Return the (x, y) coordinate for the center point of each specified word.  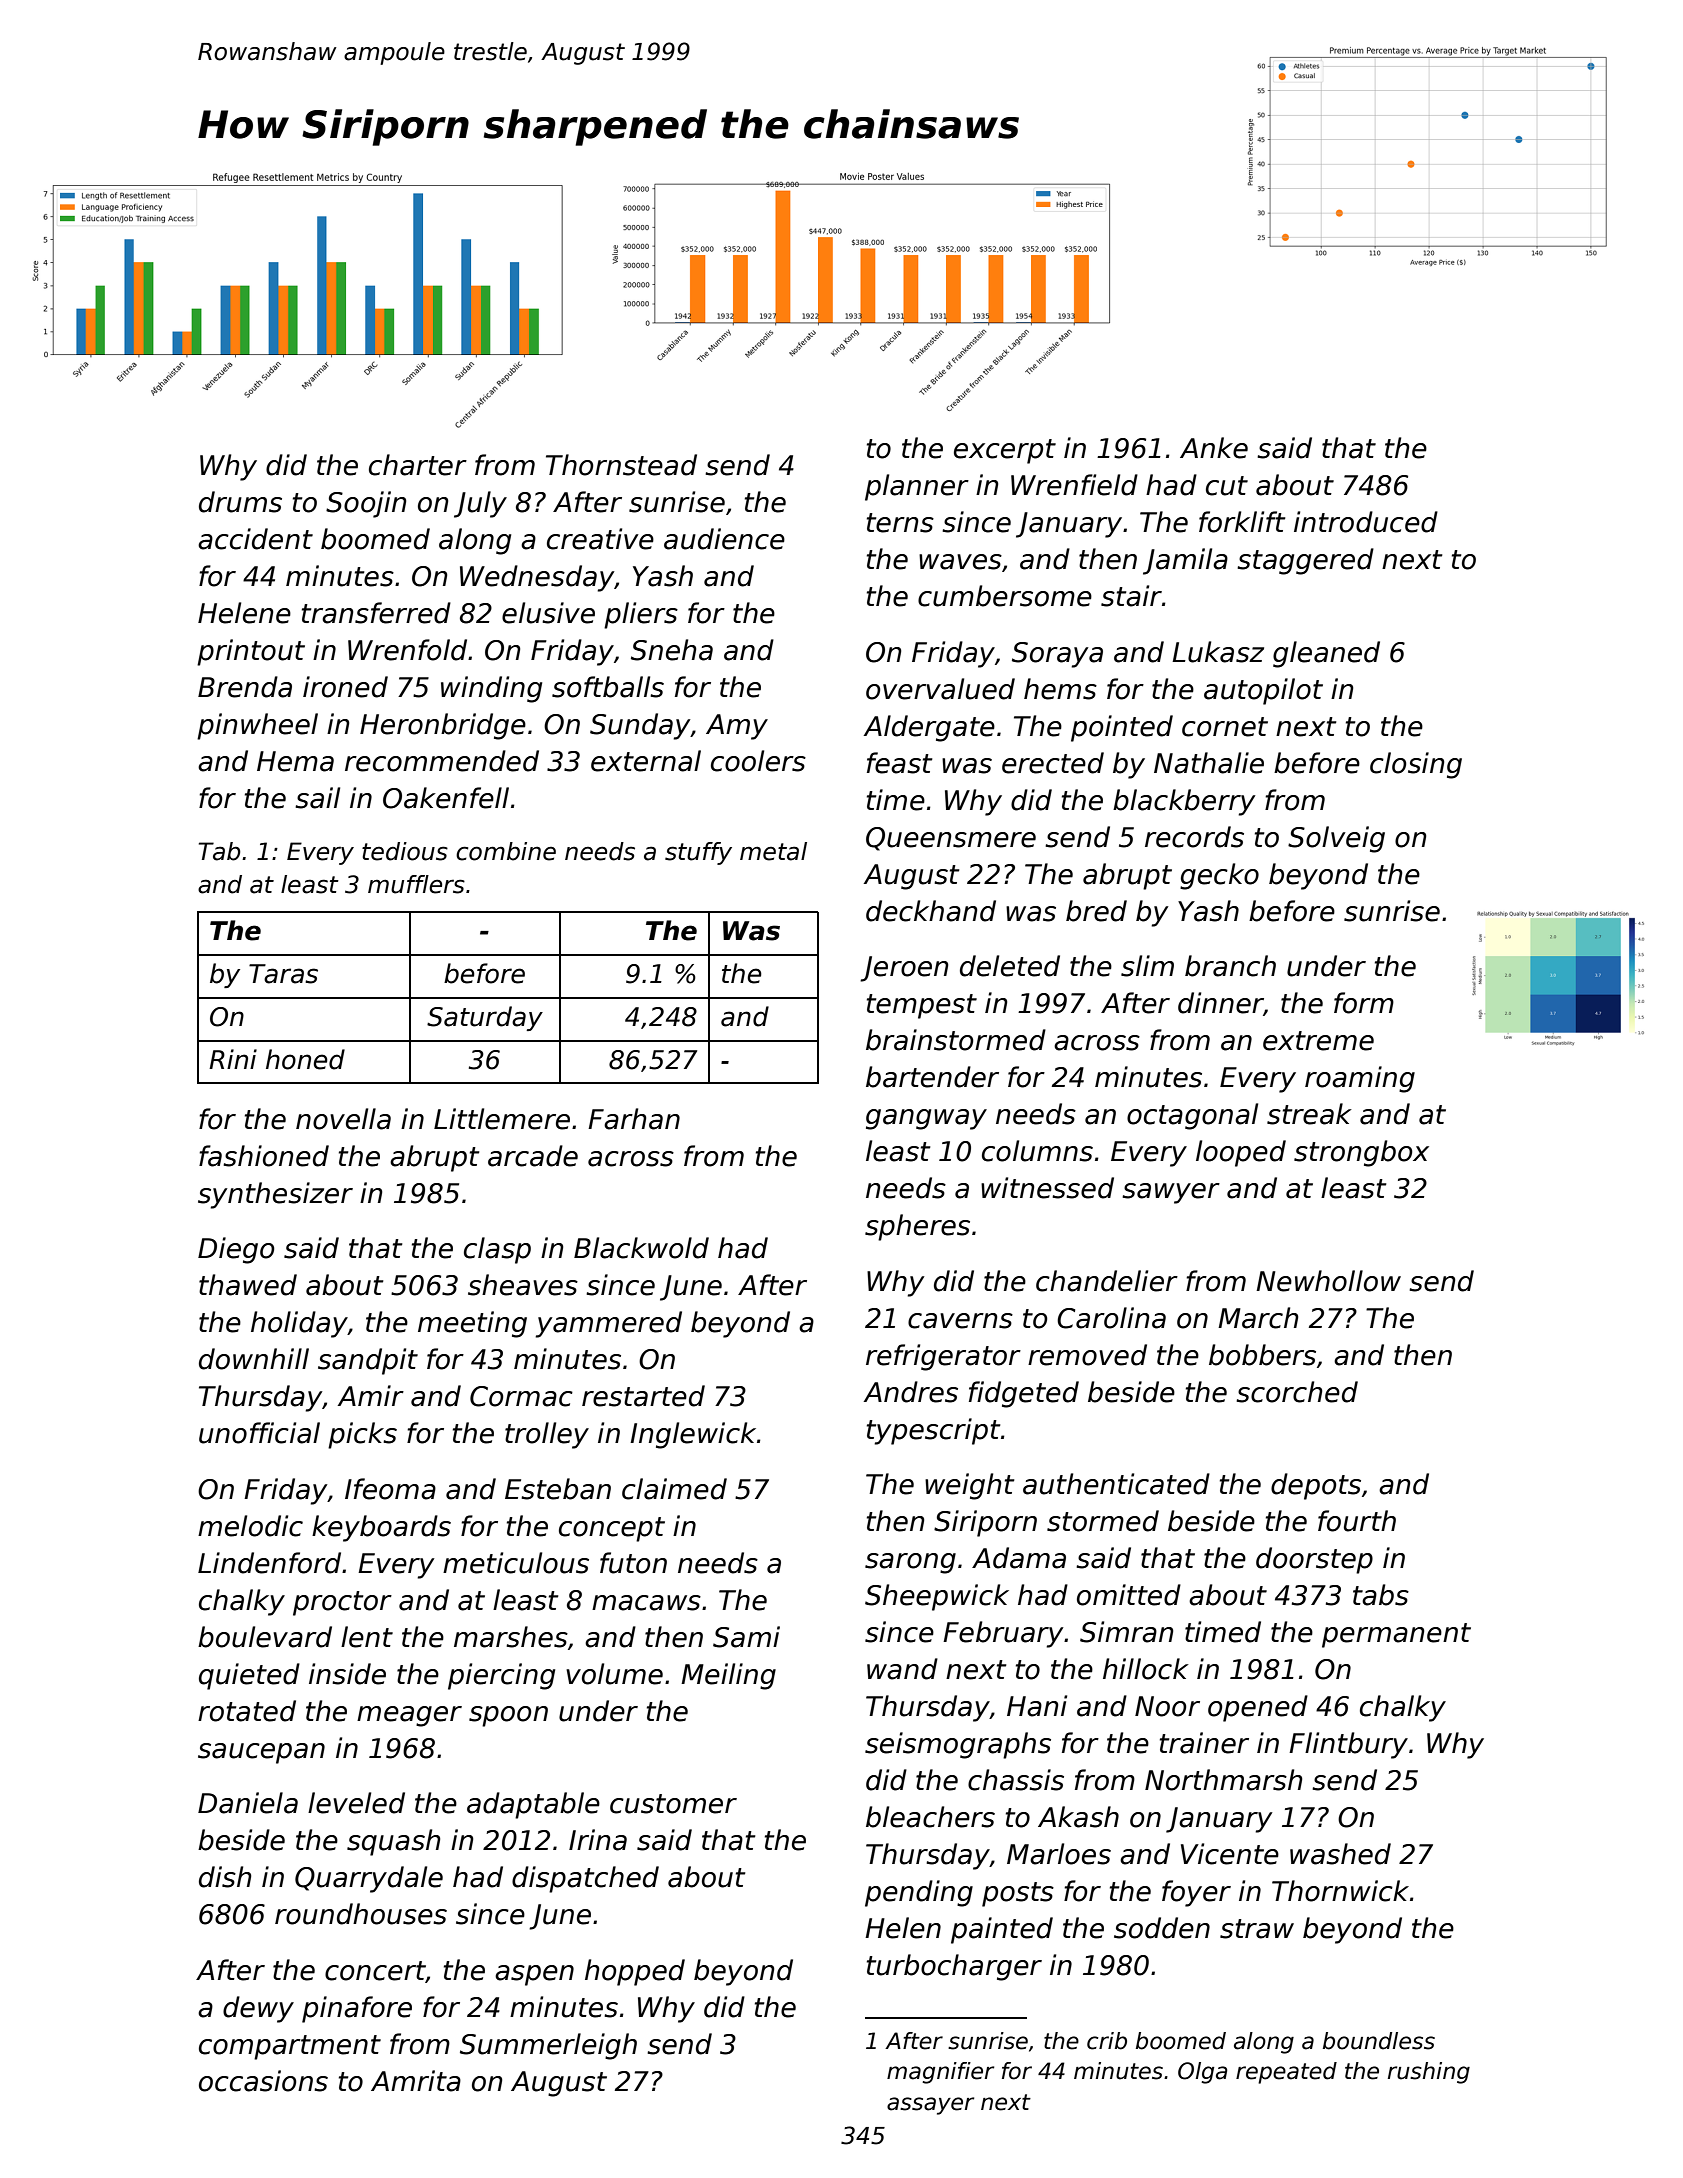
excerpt (1005, 451)
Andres (911, 1392)
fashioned (264, 1156)
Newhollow (1328, 1281)
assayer (930, 2106)
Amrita (416, 2081)
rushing (1429, 2073)
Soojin (366, 504)
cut (1227, 486)
